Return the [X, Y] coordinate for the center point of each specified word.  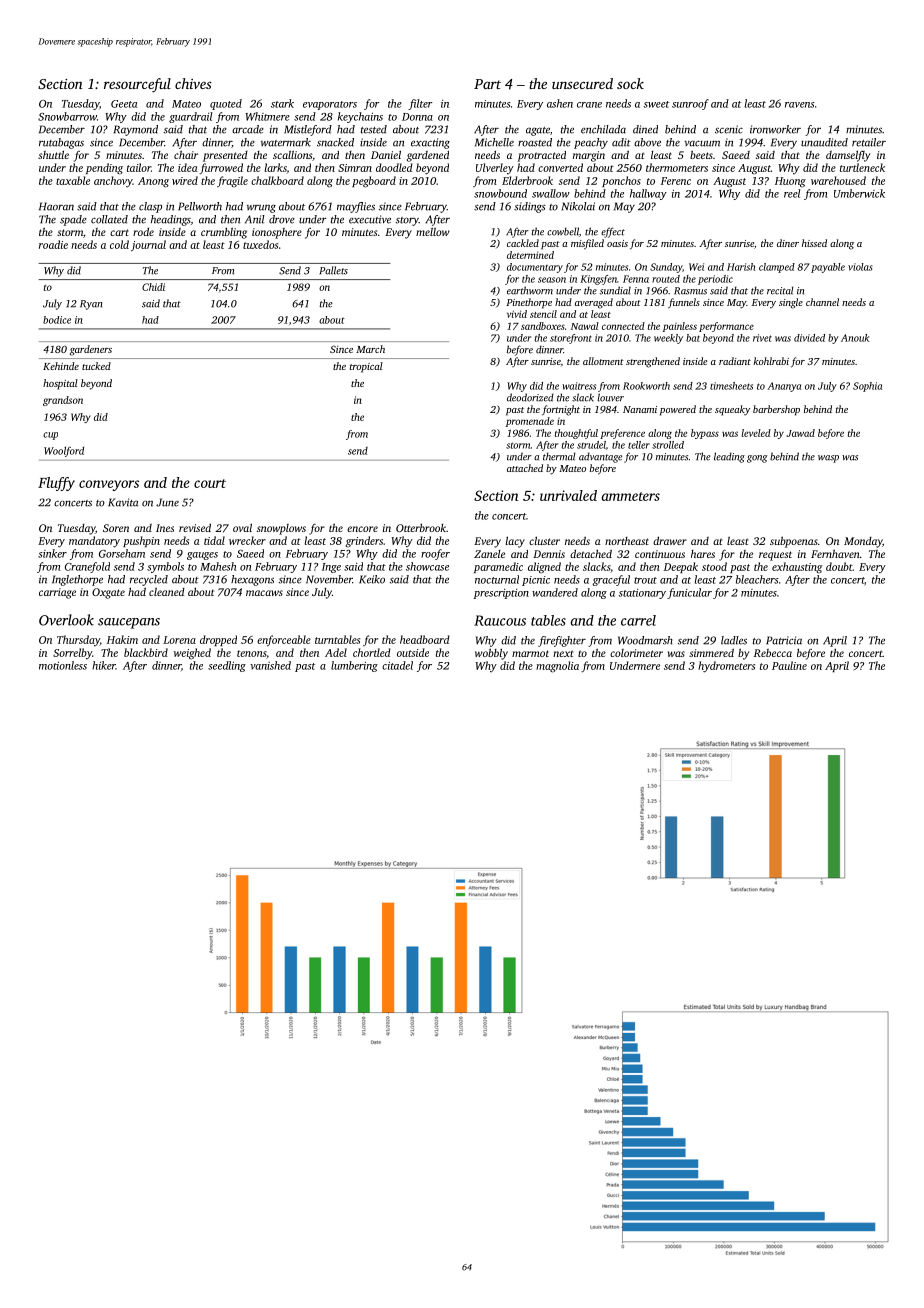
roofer [435, 554]
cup [50, 436]
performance [726, 327]
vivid [517, 314]
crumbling [224, 233]
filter [420, 104]
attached [525, 468]
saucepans [129, 623]
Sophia [867, 387]
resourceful [137, 85]
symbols [165, 567]
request [775, 556]
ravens [800, 105]
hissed [814, 243]
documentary [535, 268]
